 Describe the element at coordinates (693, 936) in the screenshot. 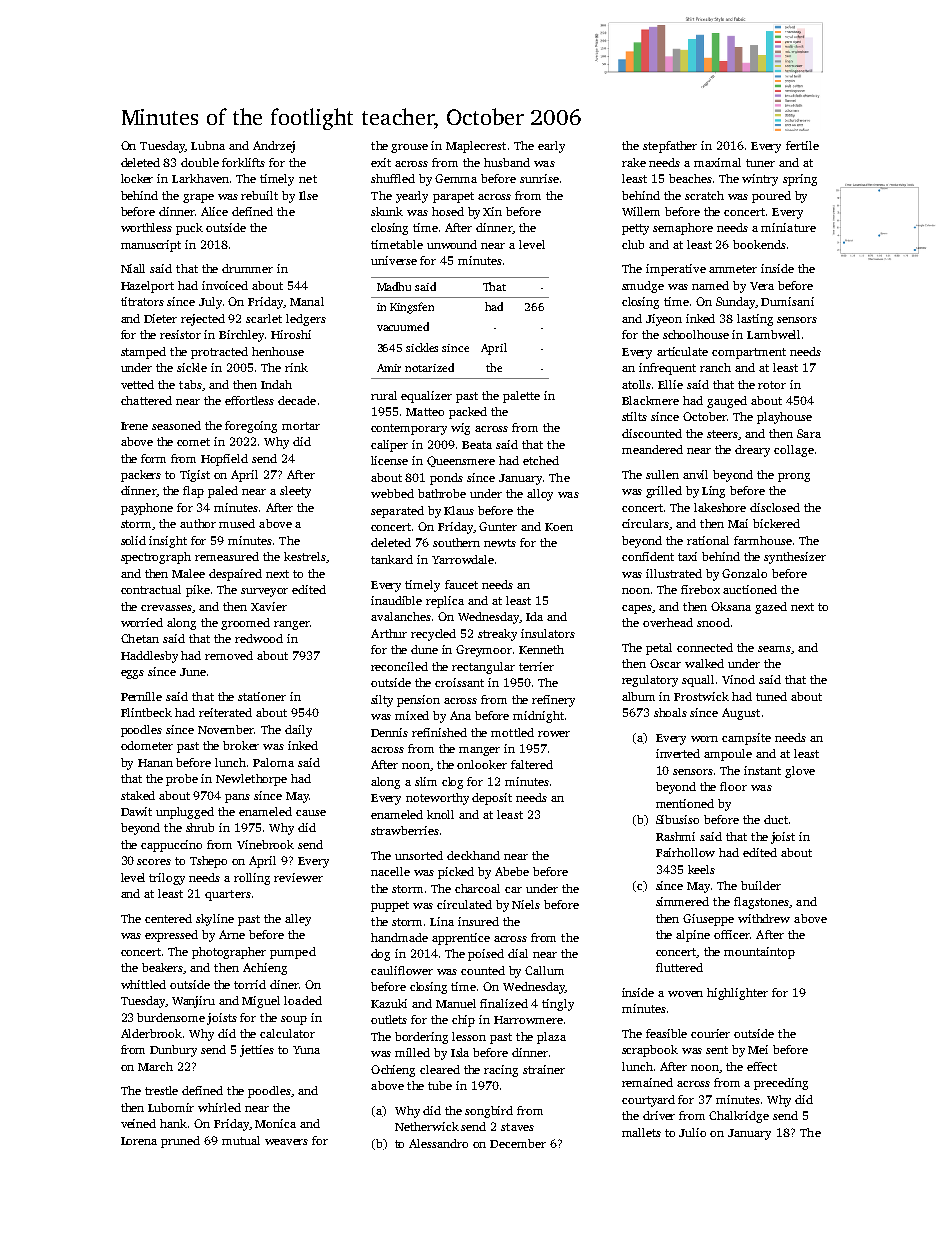

I see `alpine` at that location.
